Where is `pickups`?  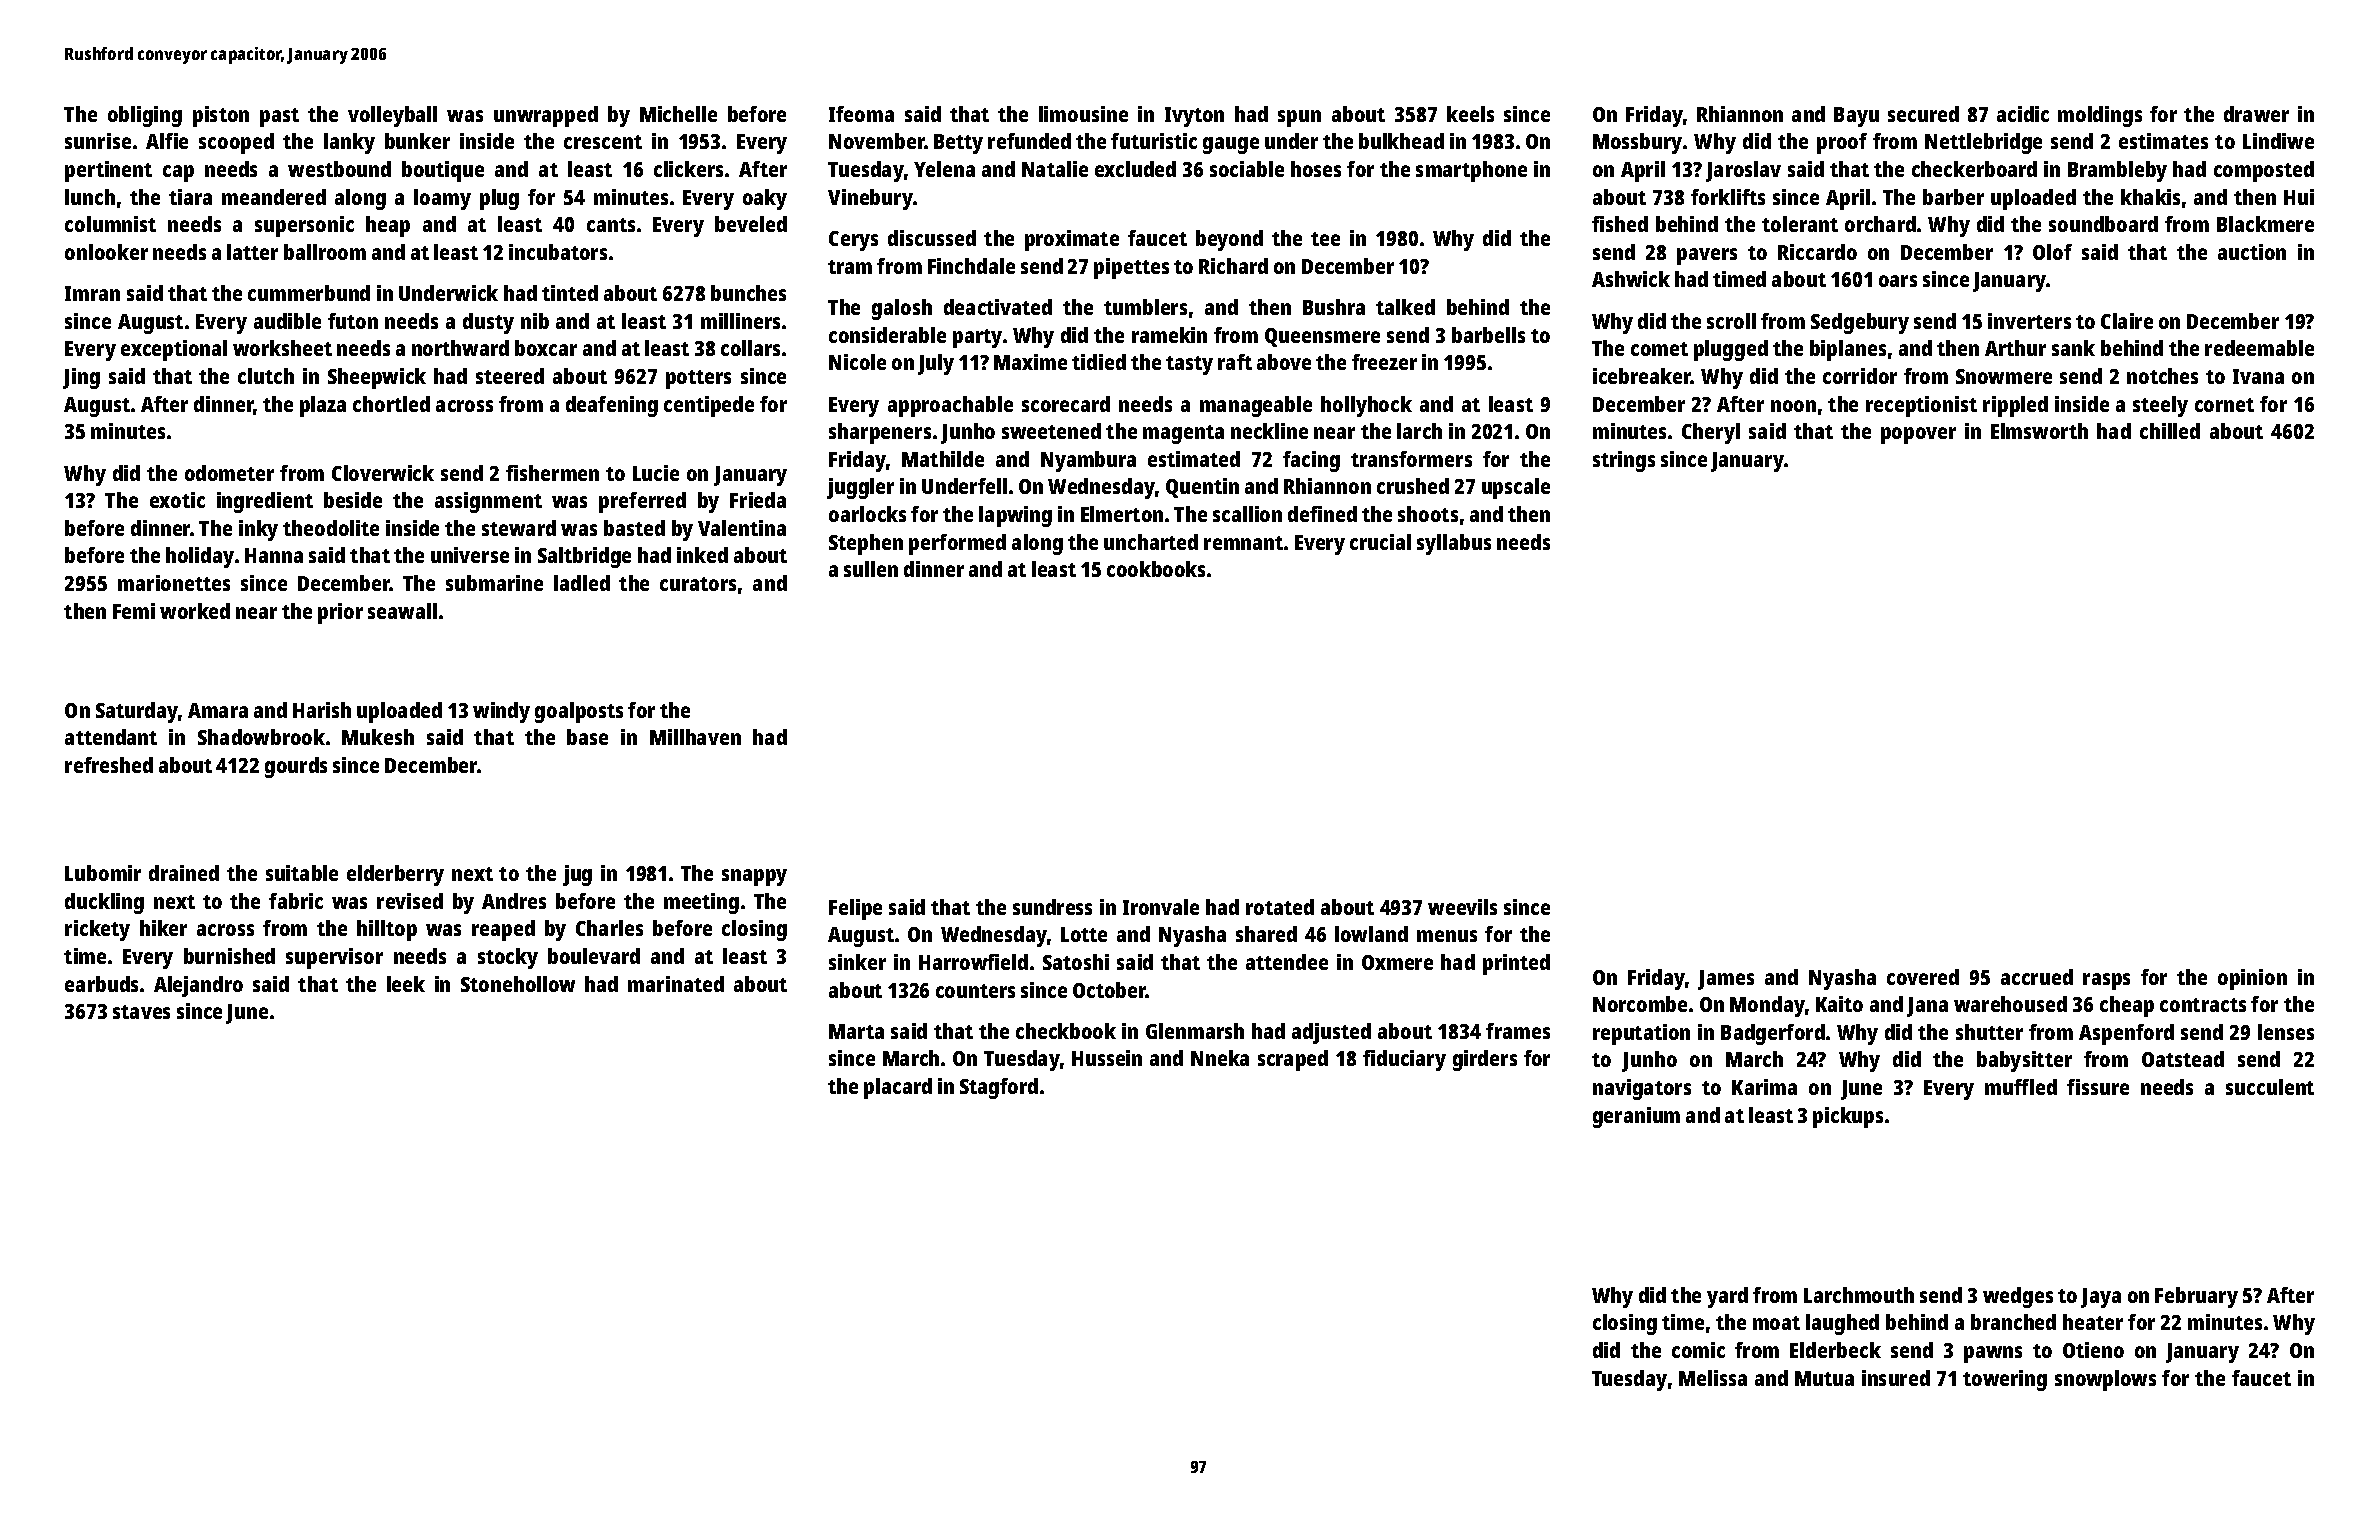
pickups is located at coordinates (1848, 1117).
